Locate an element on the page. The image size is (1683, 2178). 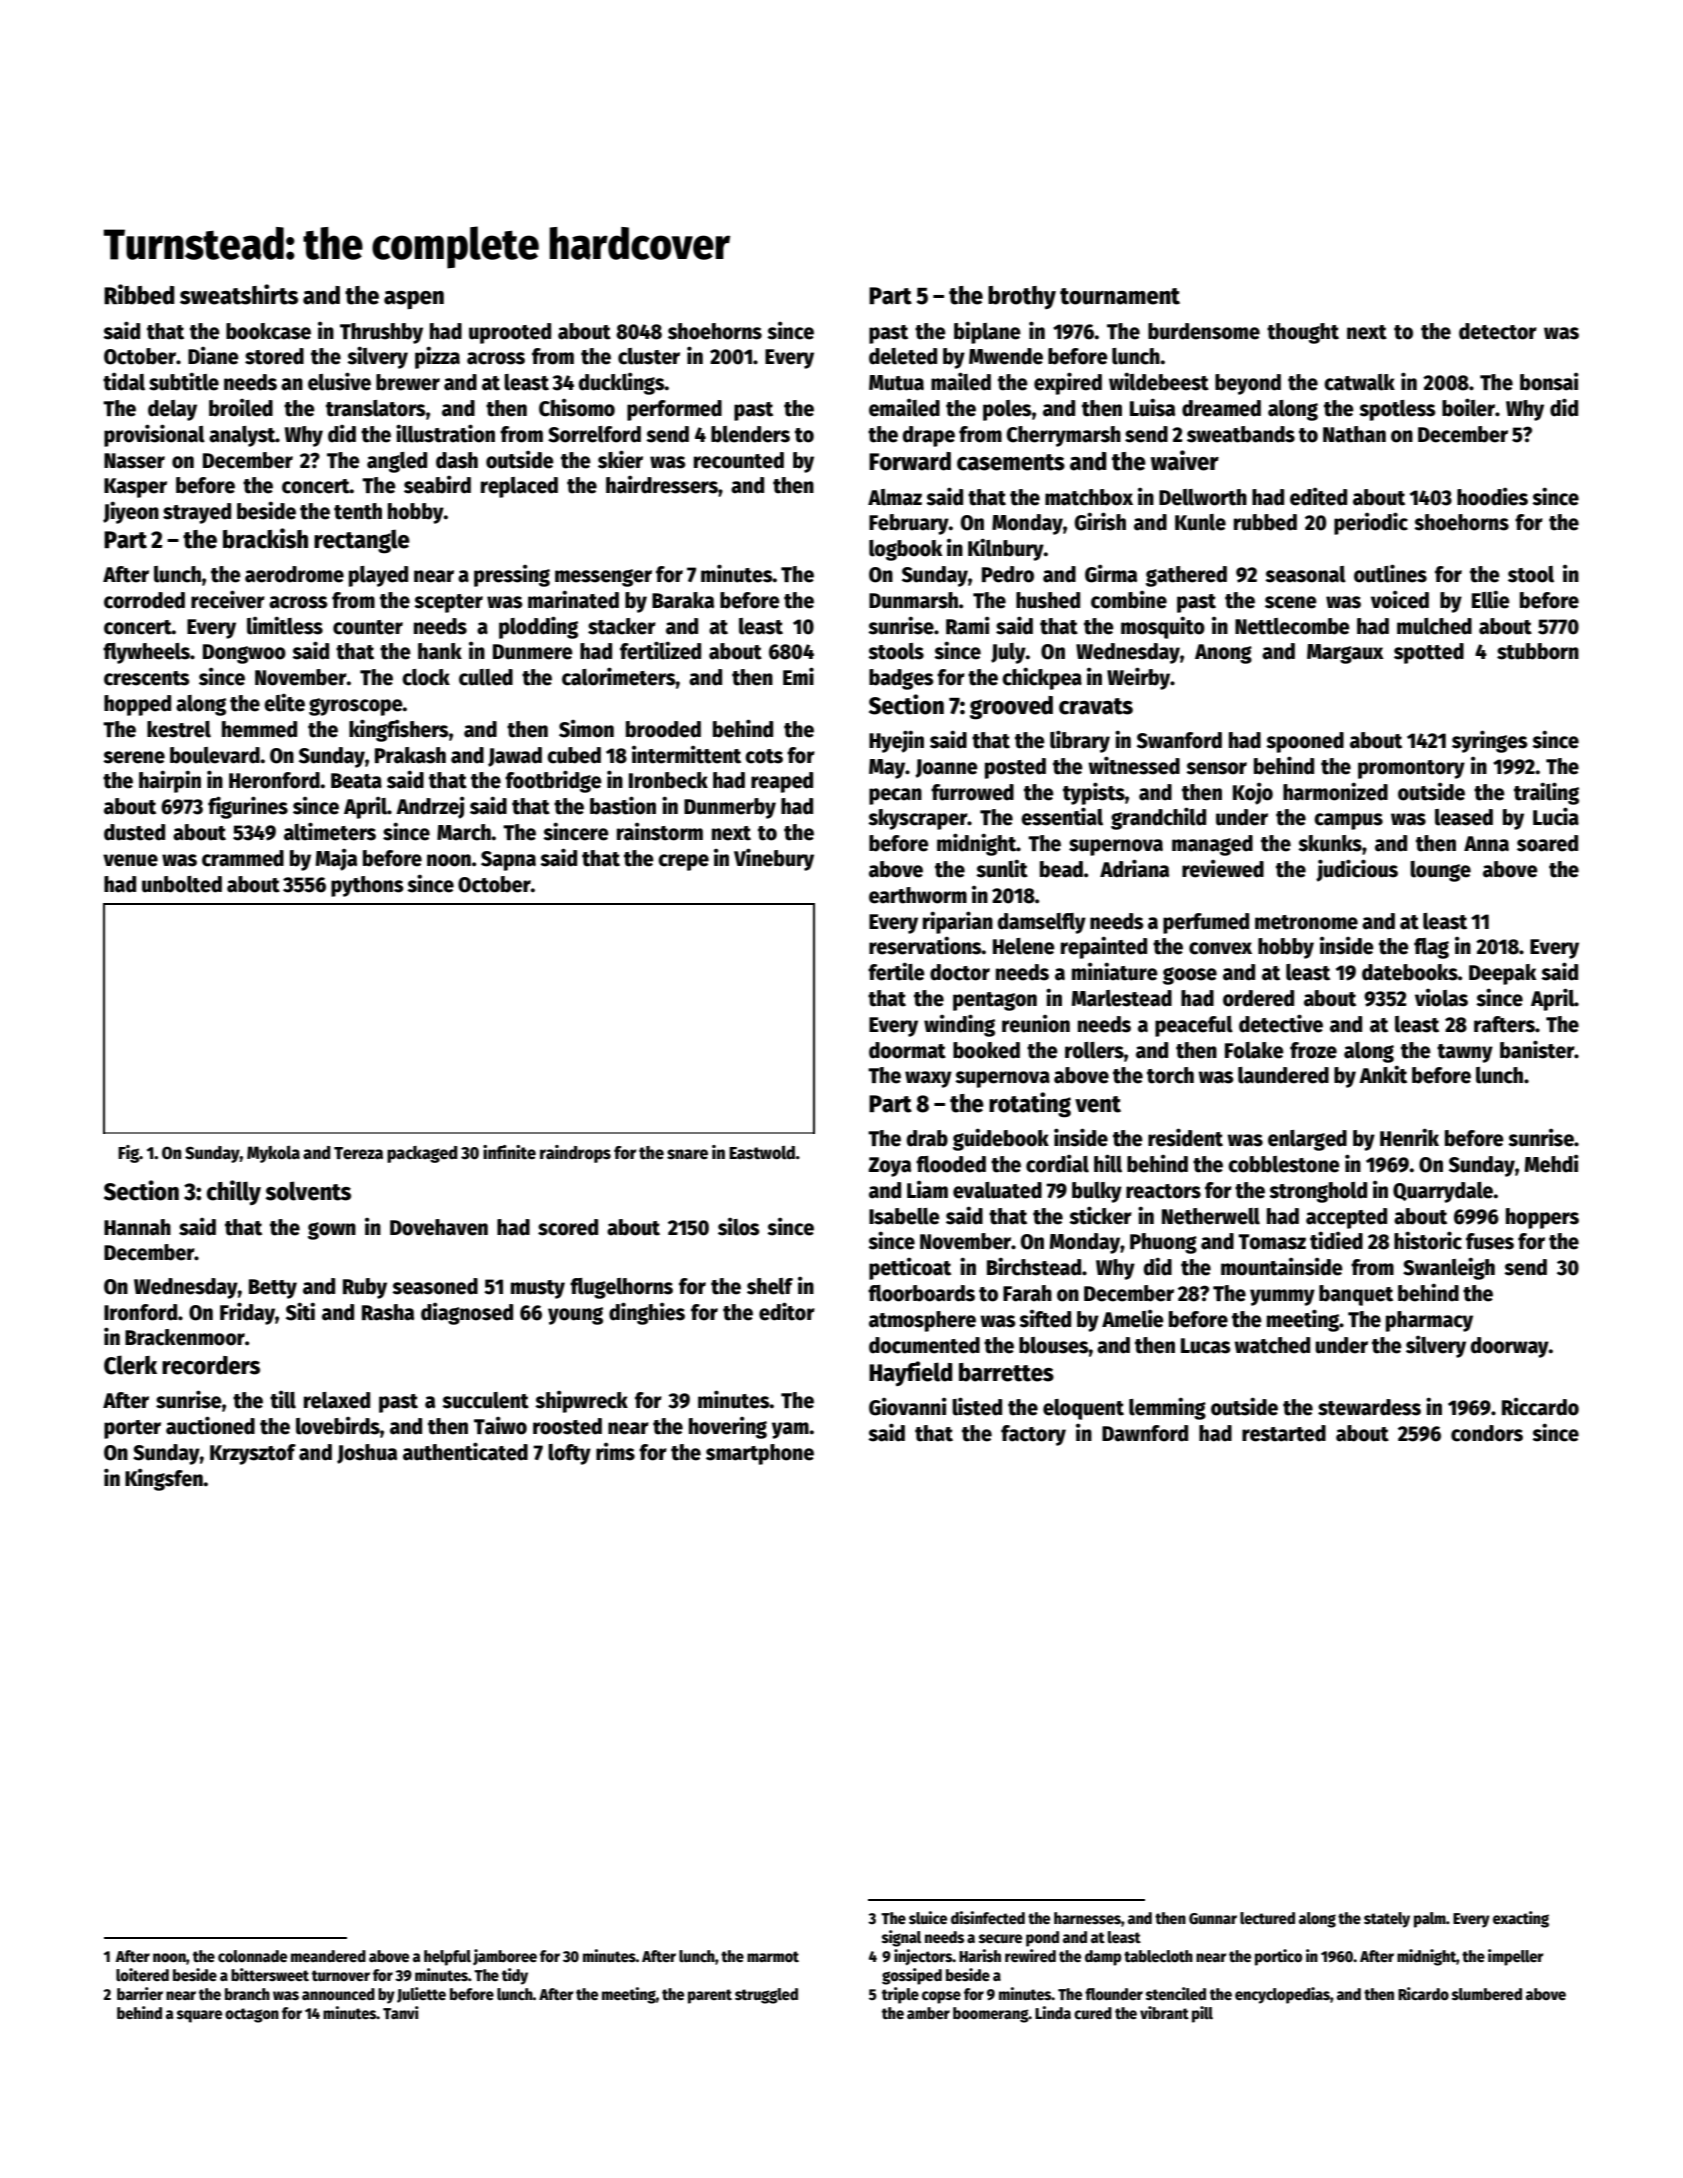
Mykola is located at coordinates (273, 1154).
